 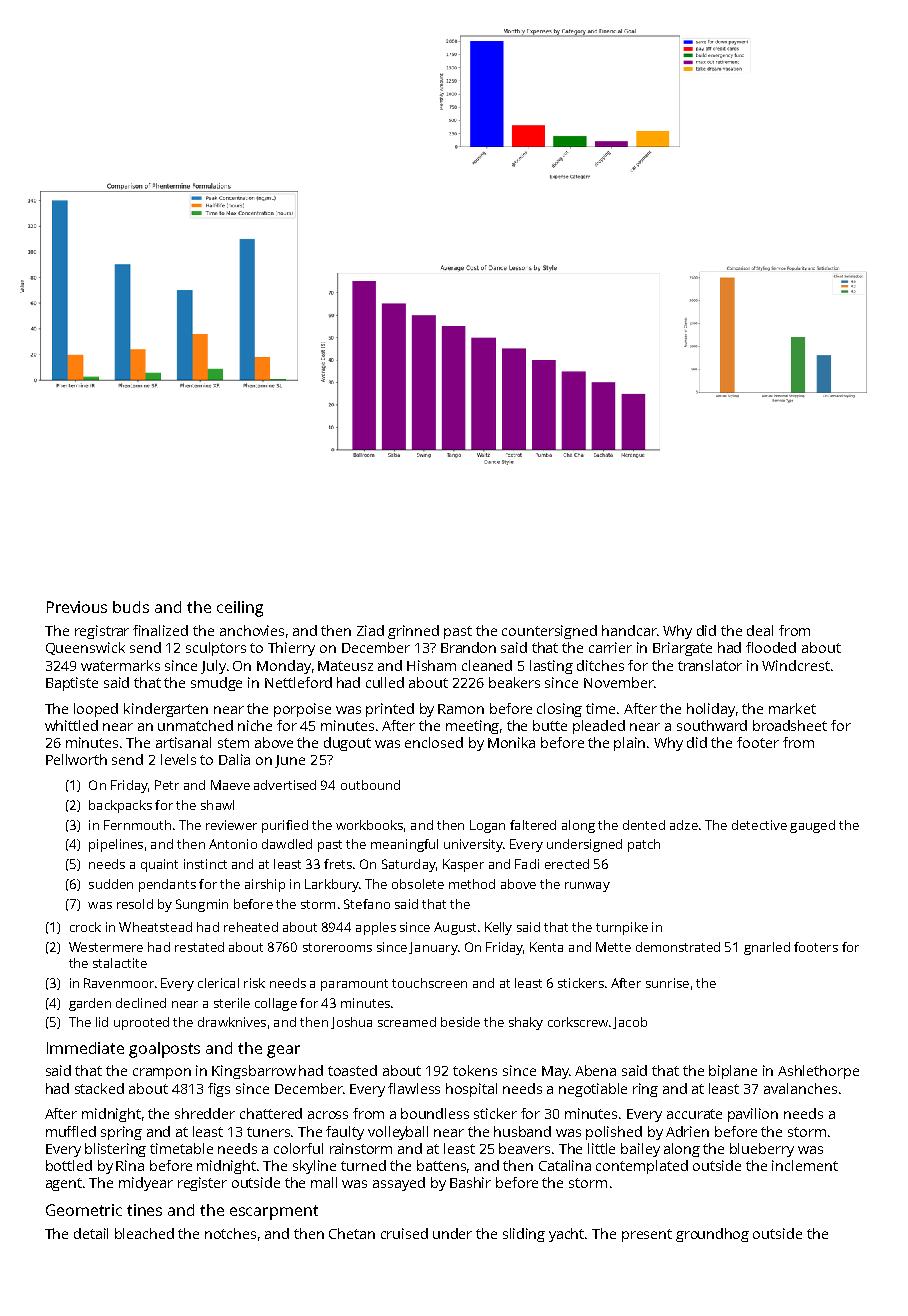 I want to click on Fadi, so click(x=527, y=864).
